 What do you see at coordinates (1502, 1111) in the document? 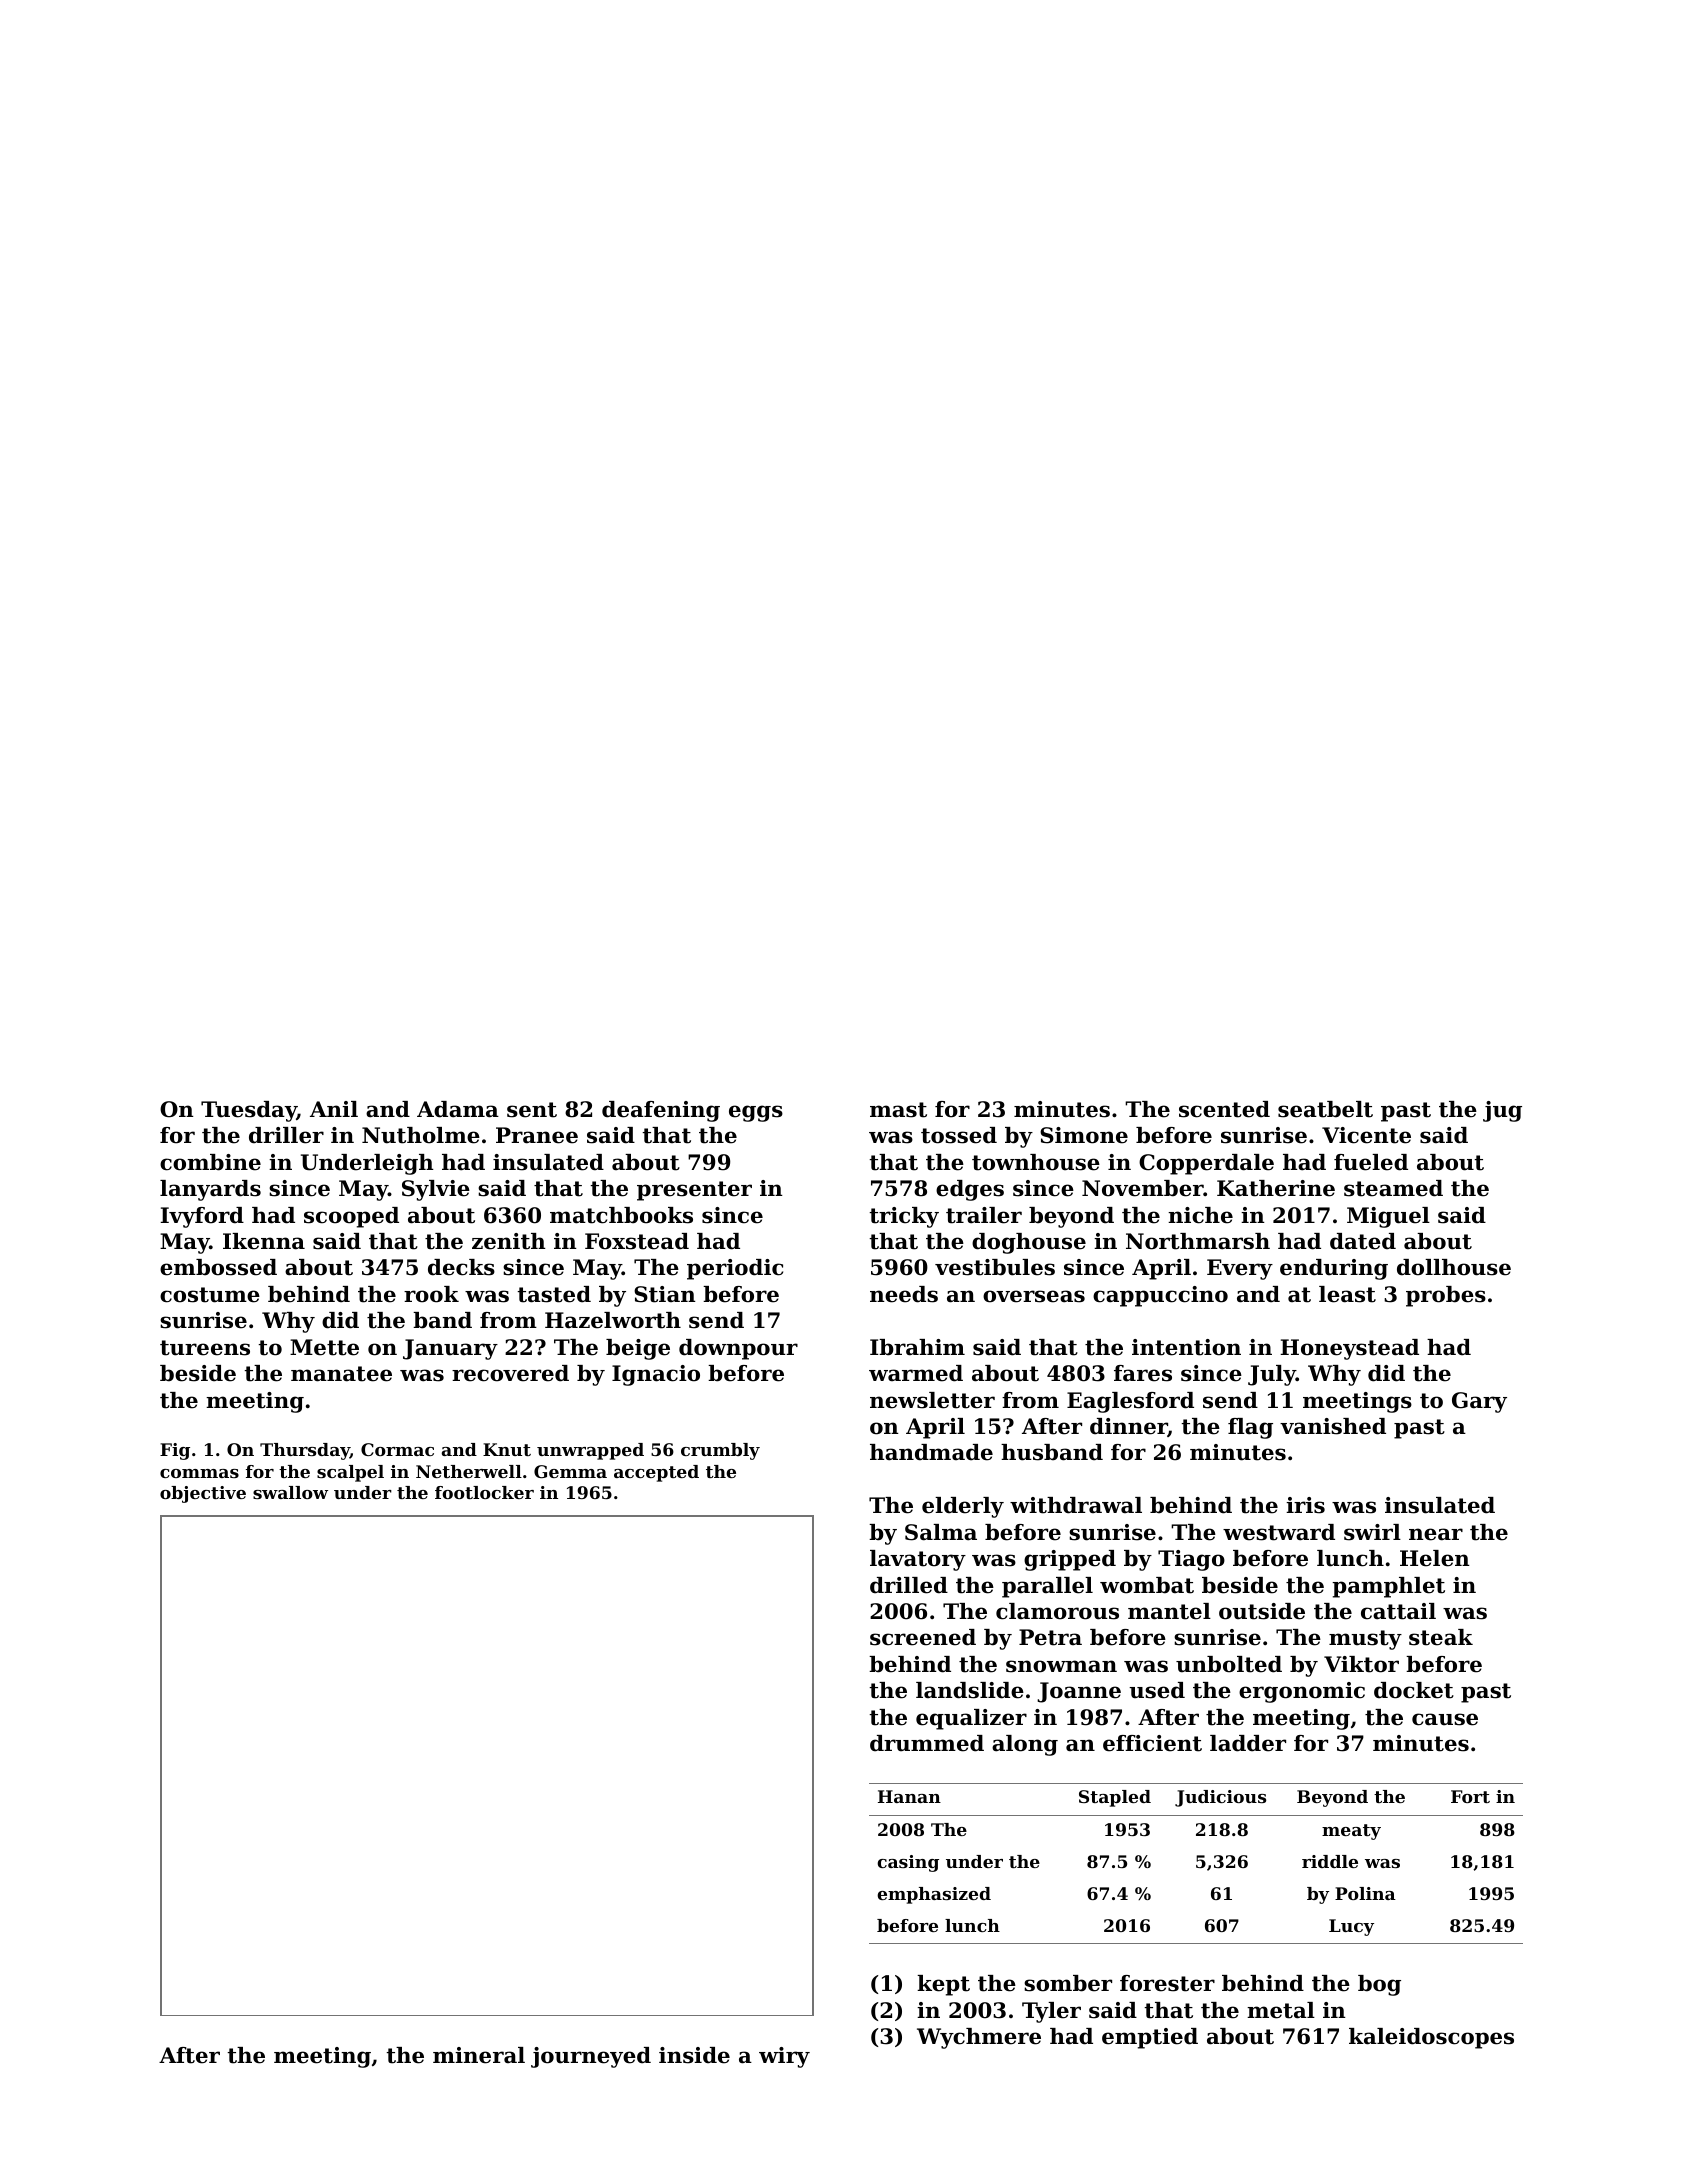
I see `jug` at bounding box center [1502, 1111].
